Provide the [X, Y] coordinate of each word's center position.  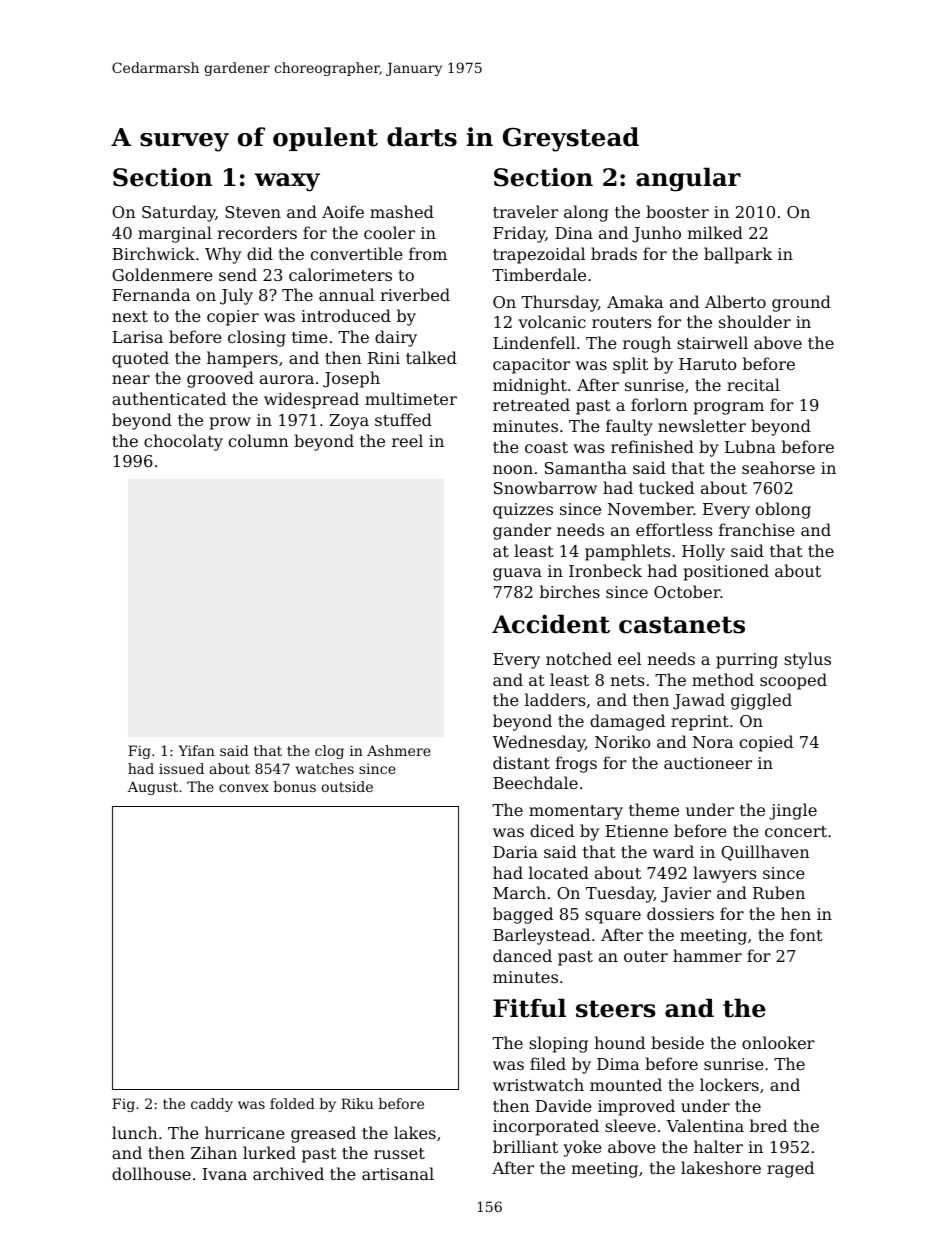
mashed [402, 211]
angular [688, 179]
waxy [287, 182]
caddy [212, 1105]
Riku [357, 1103]
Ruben [779, 892]
